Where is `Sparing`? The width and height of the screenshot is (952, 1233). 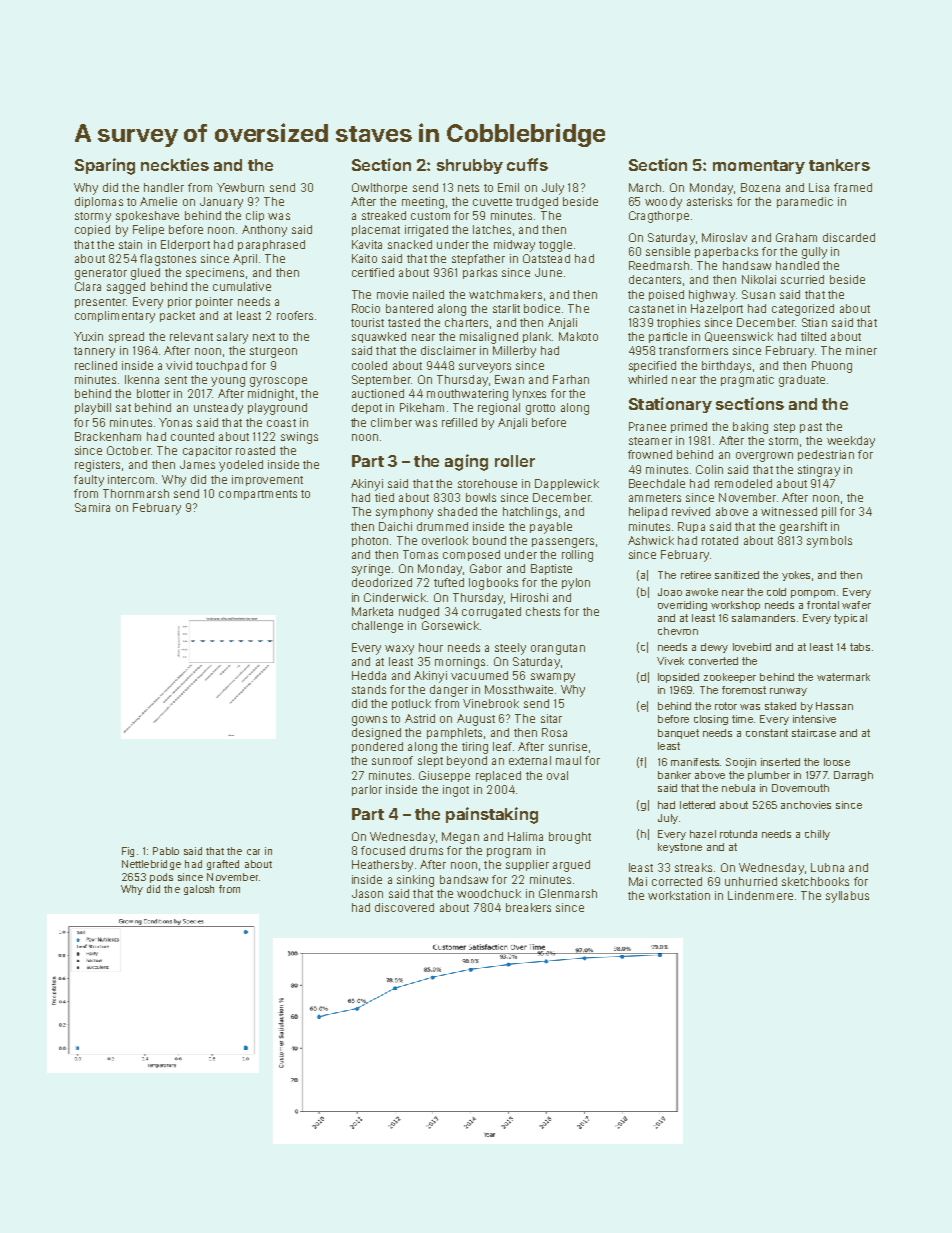 Sparing is located at coordinates (105, 166).
